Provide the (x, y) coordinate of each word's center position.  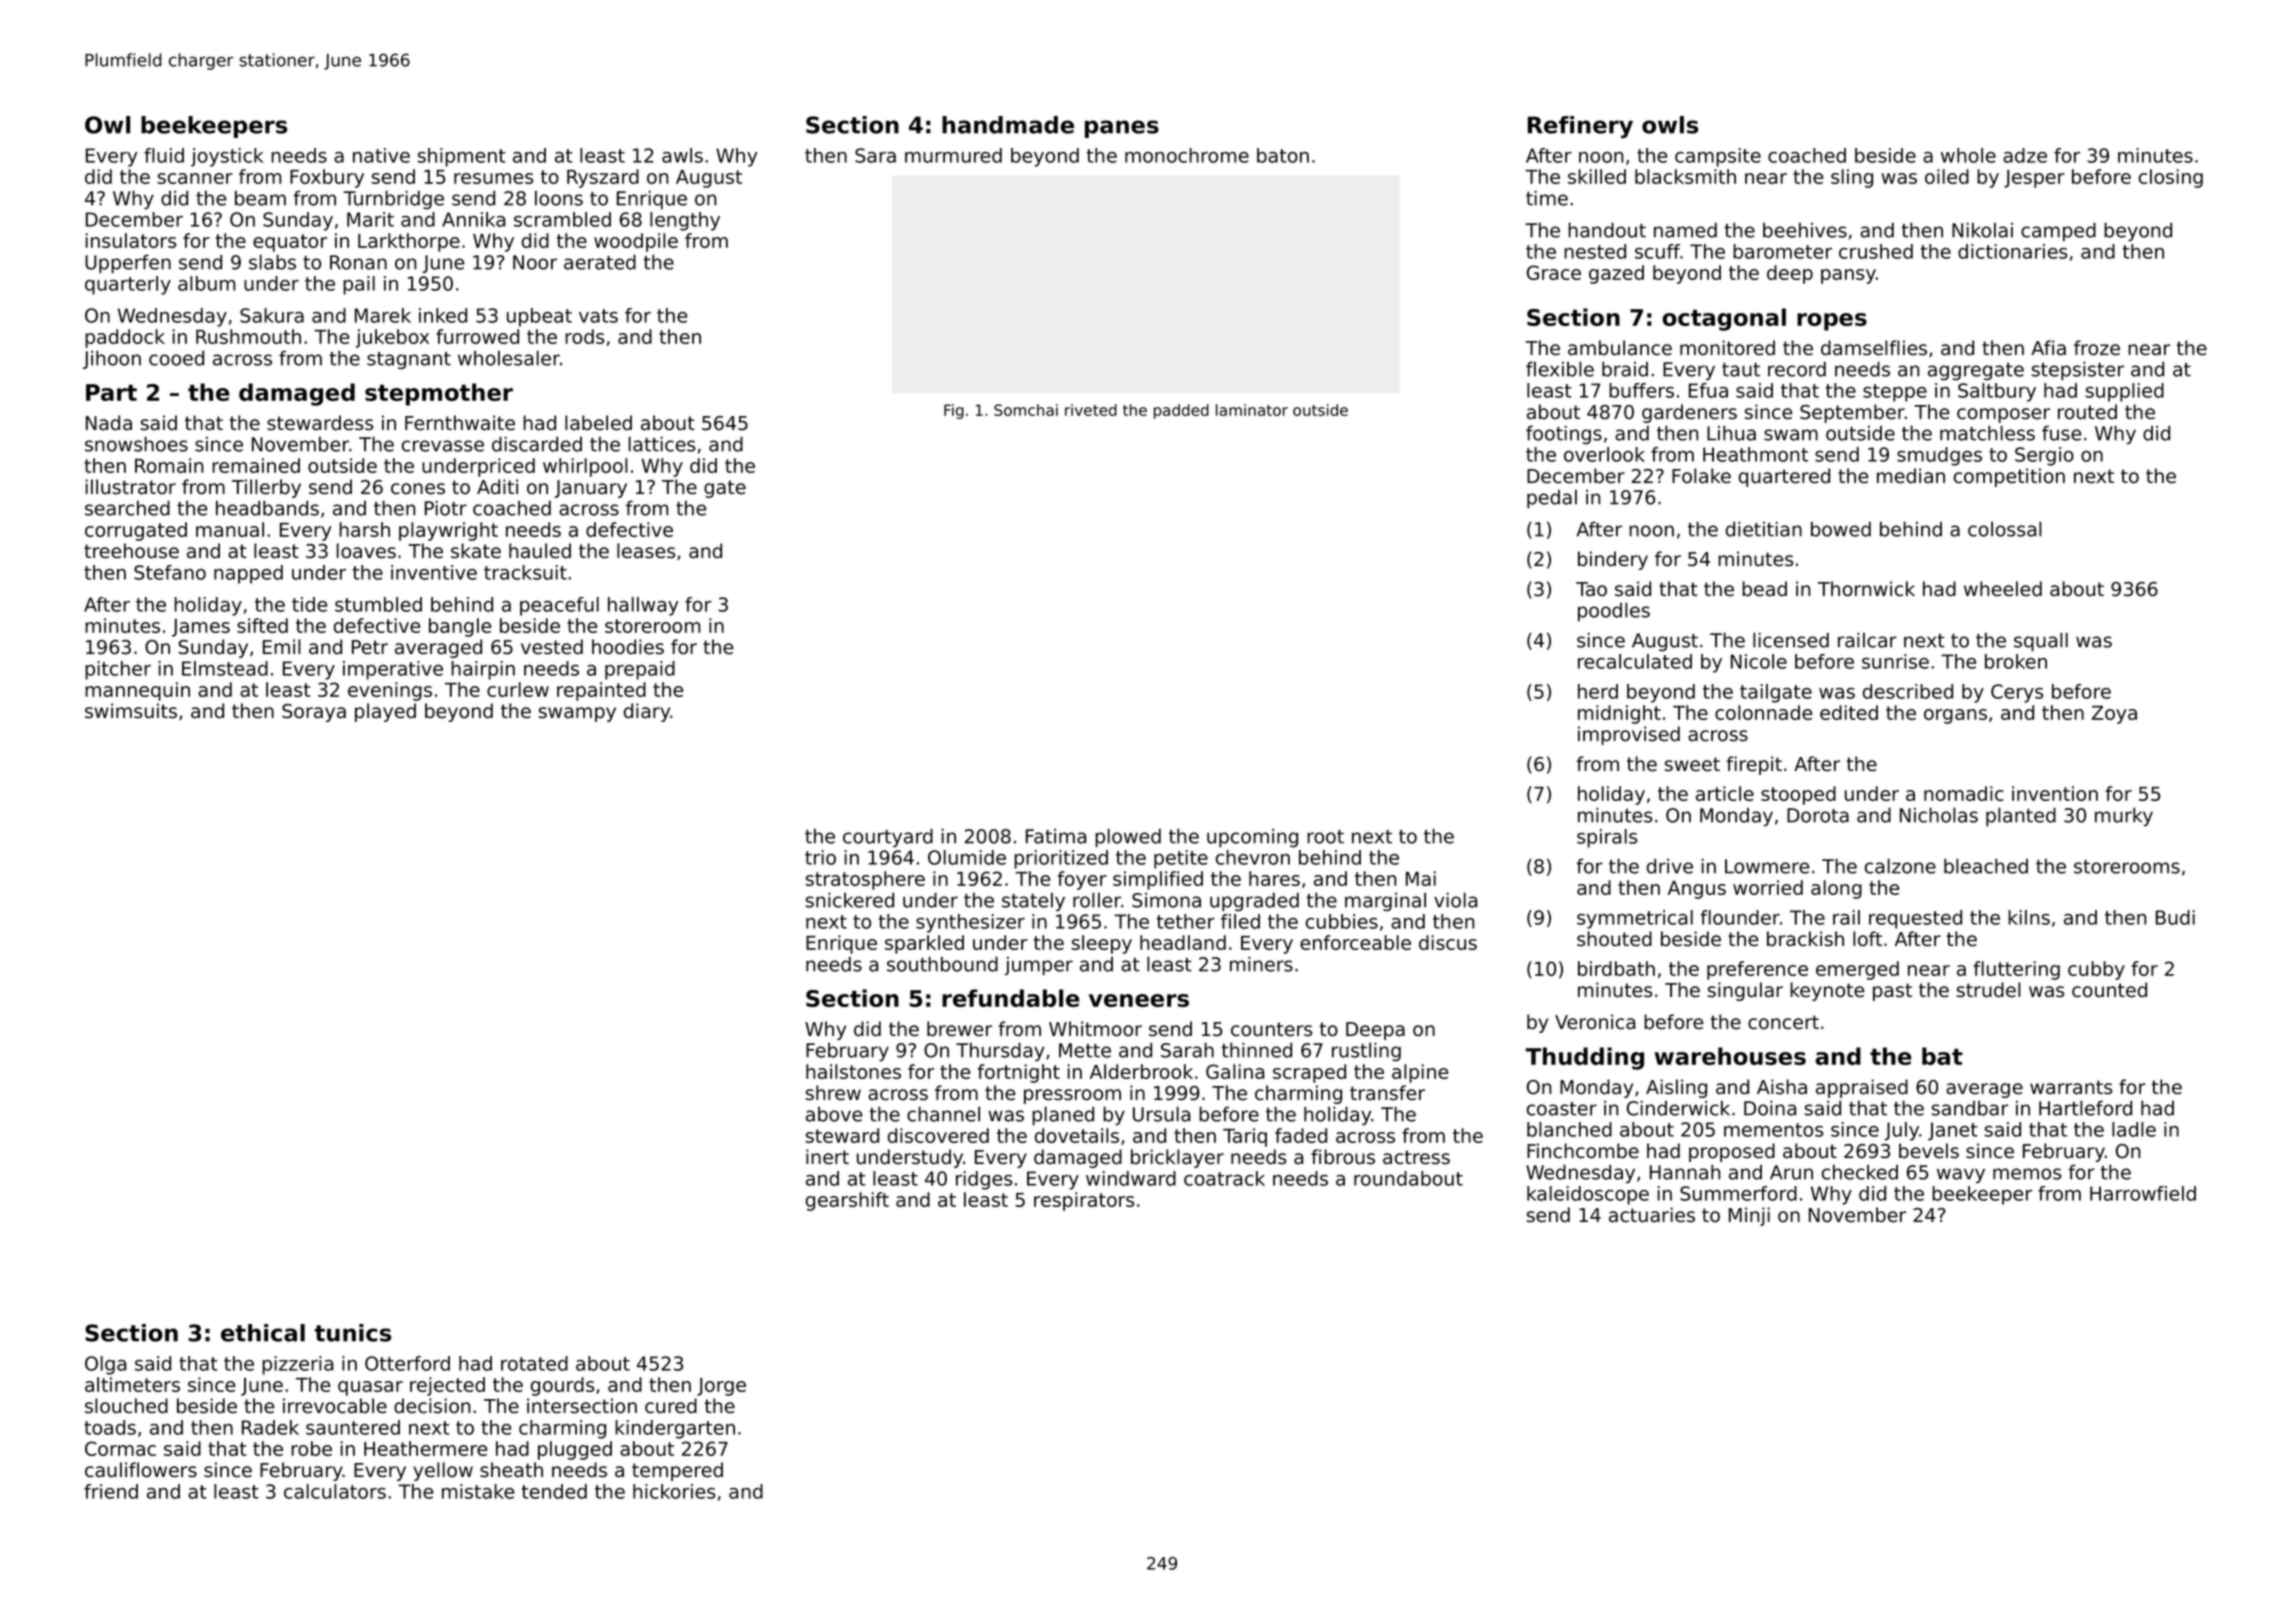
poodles (1614, 611)
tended (554, 1491)
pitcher (118, 670)
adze (2025, 155)
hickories (674, 1491)
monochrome (1187, 155)
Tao (1591, 589)
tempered (677, 1471)
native (381, 155)
